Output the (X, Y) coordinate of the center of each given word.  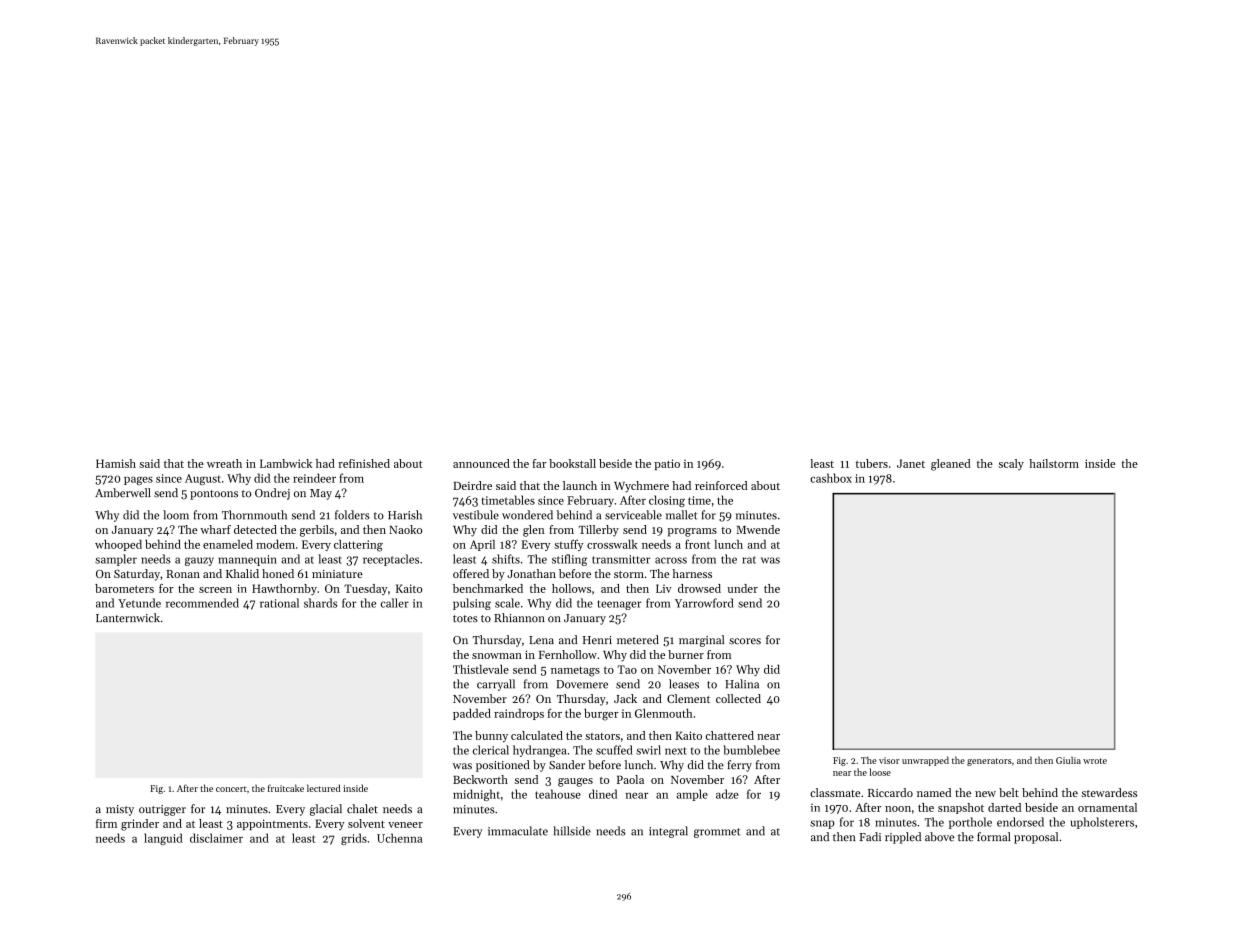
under (742, 588)
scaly (1011, 464)
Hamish (116, 463)
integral (668, 832)
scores (745, 641)
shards (320, 603)
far (540, 463)
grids (354, 839)
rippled (903, 838)
